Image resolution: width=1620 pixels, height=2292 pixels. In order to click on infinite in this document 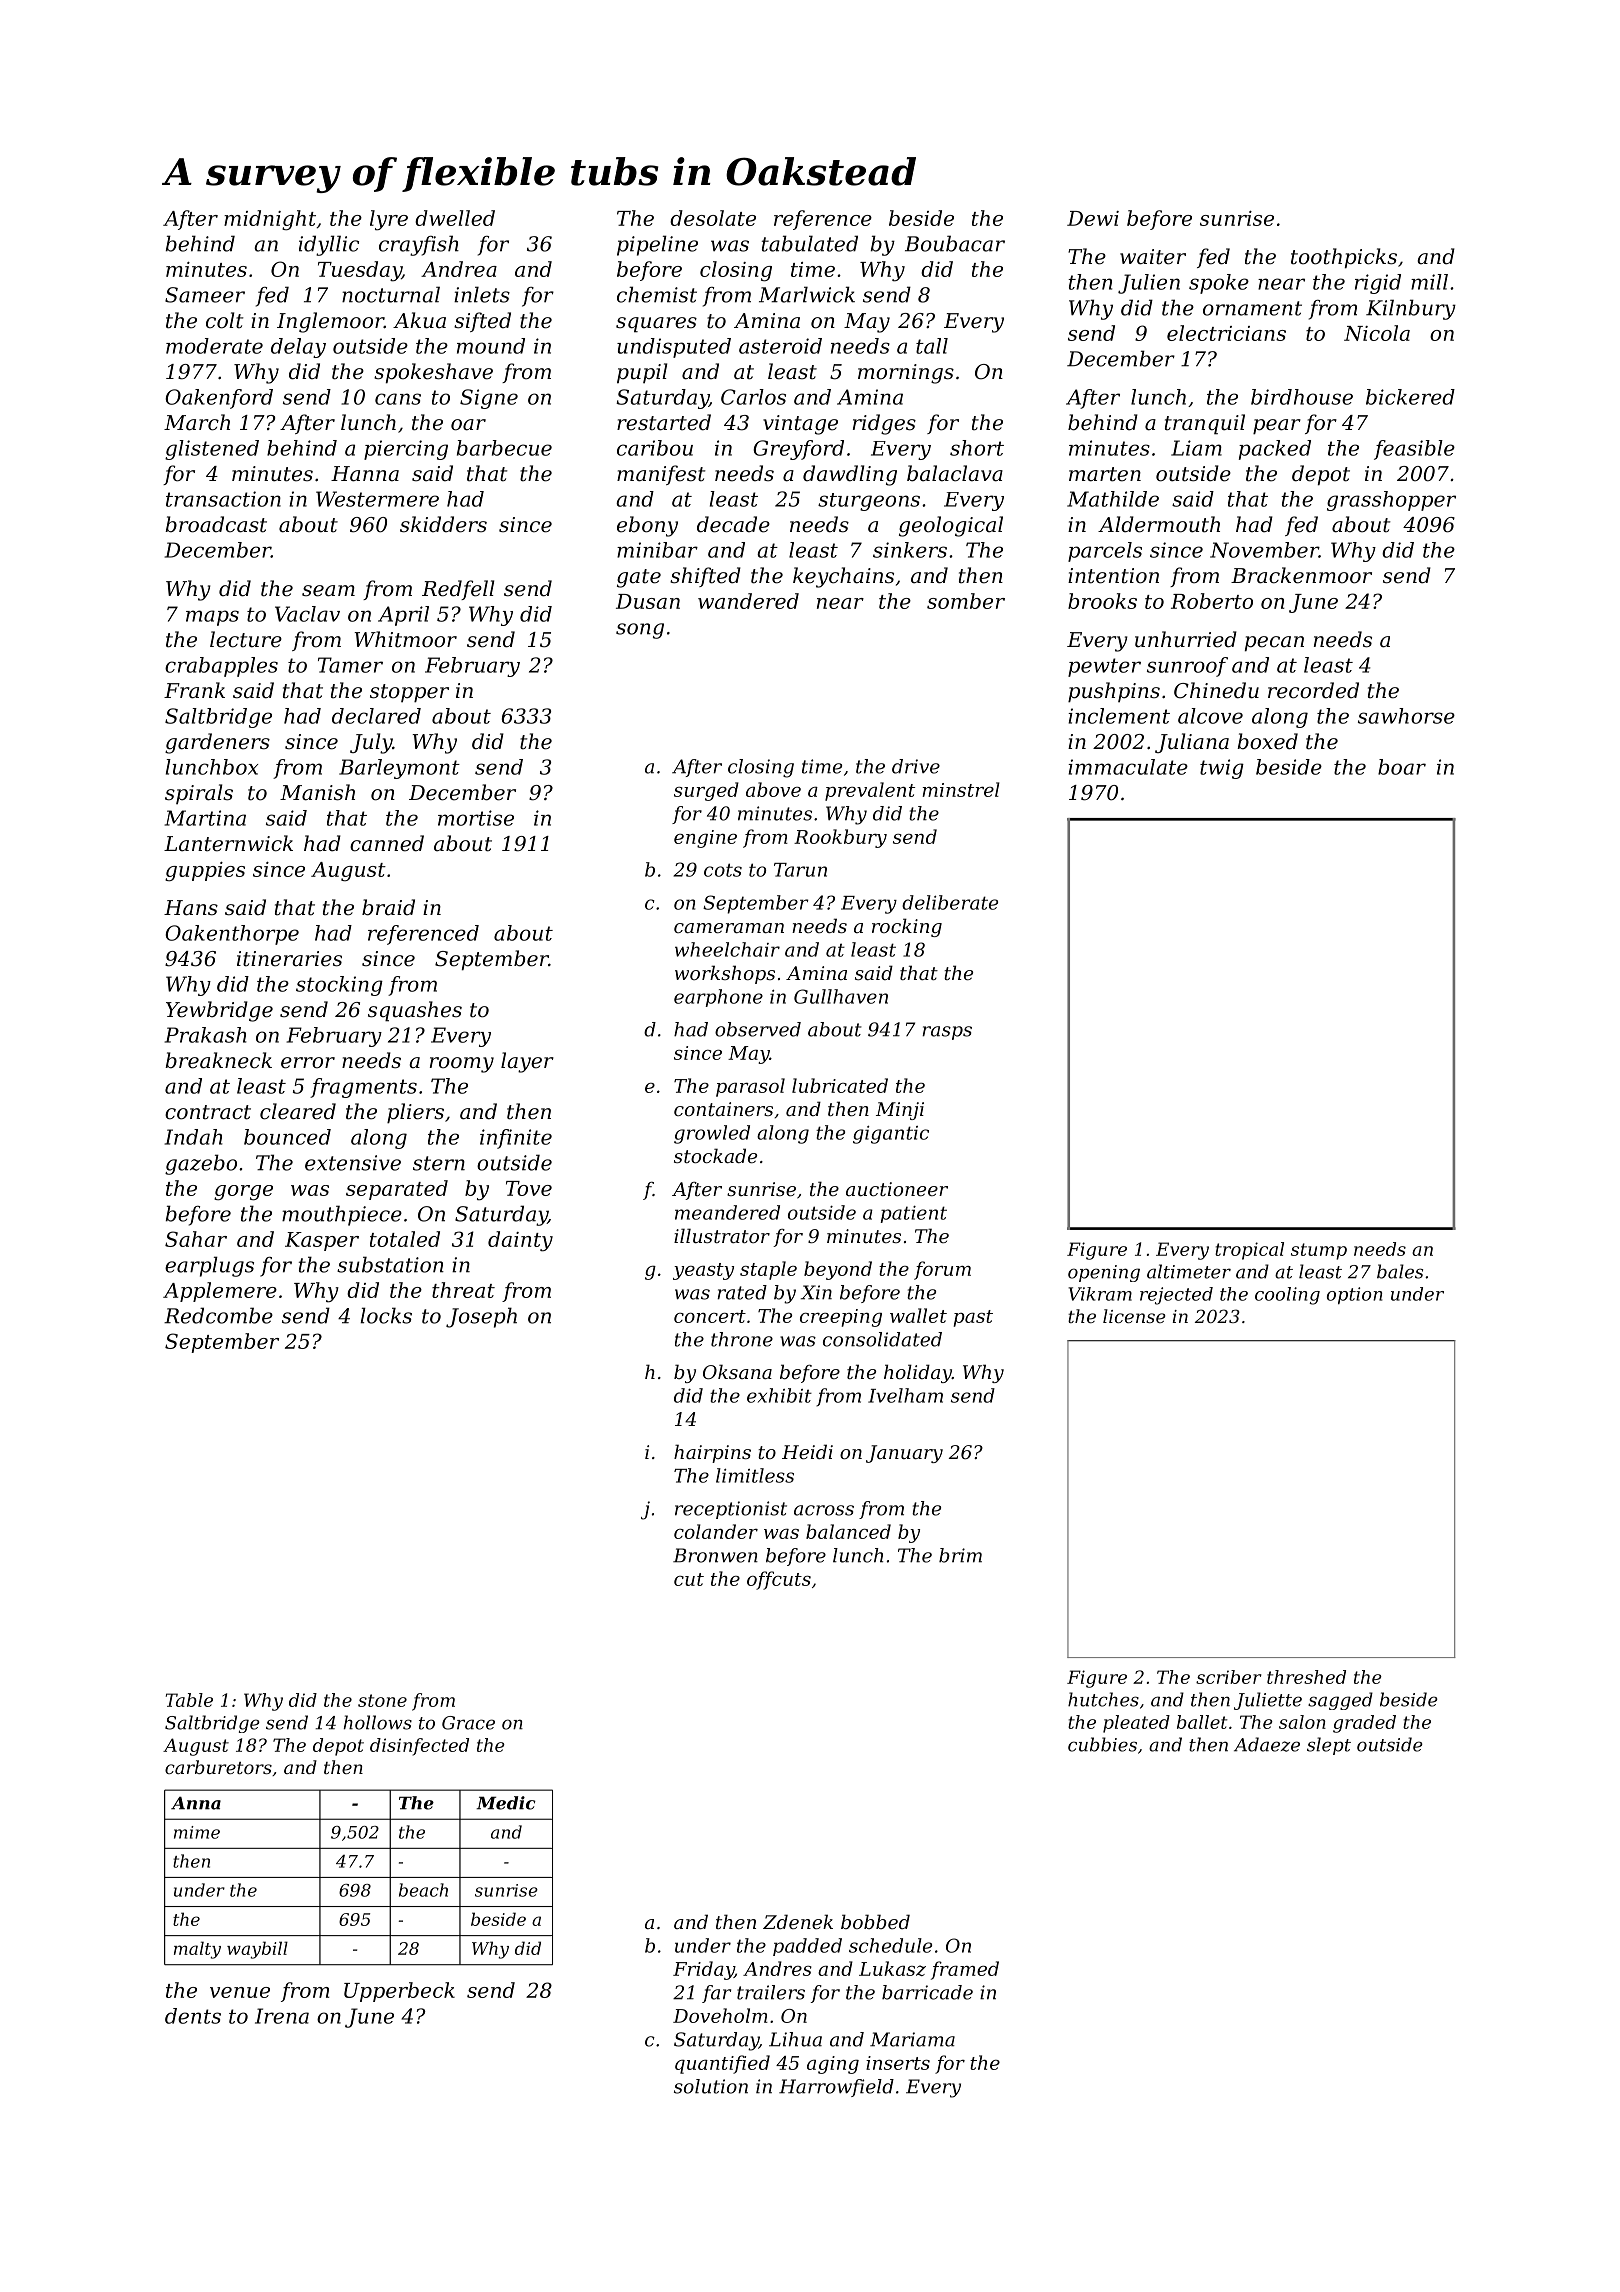, I will do `click(516, 1139)`.
